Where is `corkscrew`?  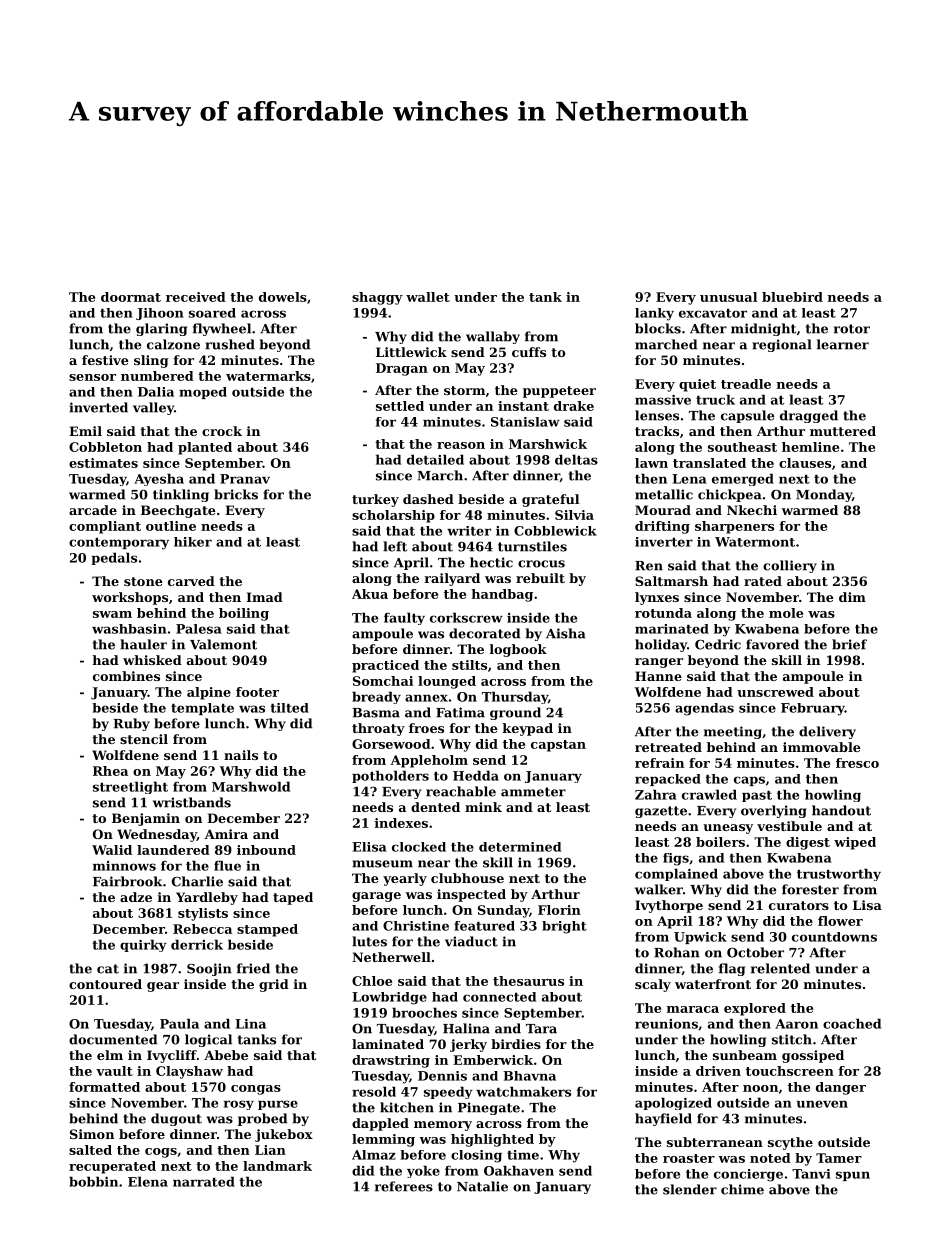
corkscrew is located at coordinates (466, 617).
